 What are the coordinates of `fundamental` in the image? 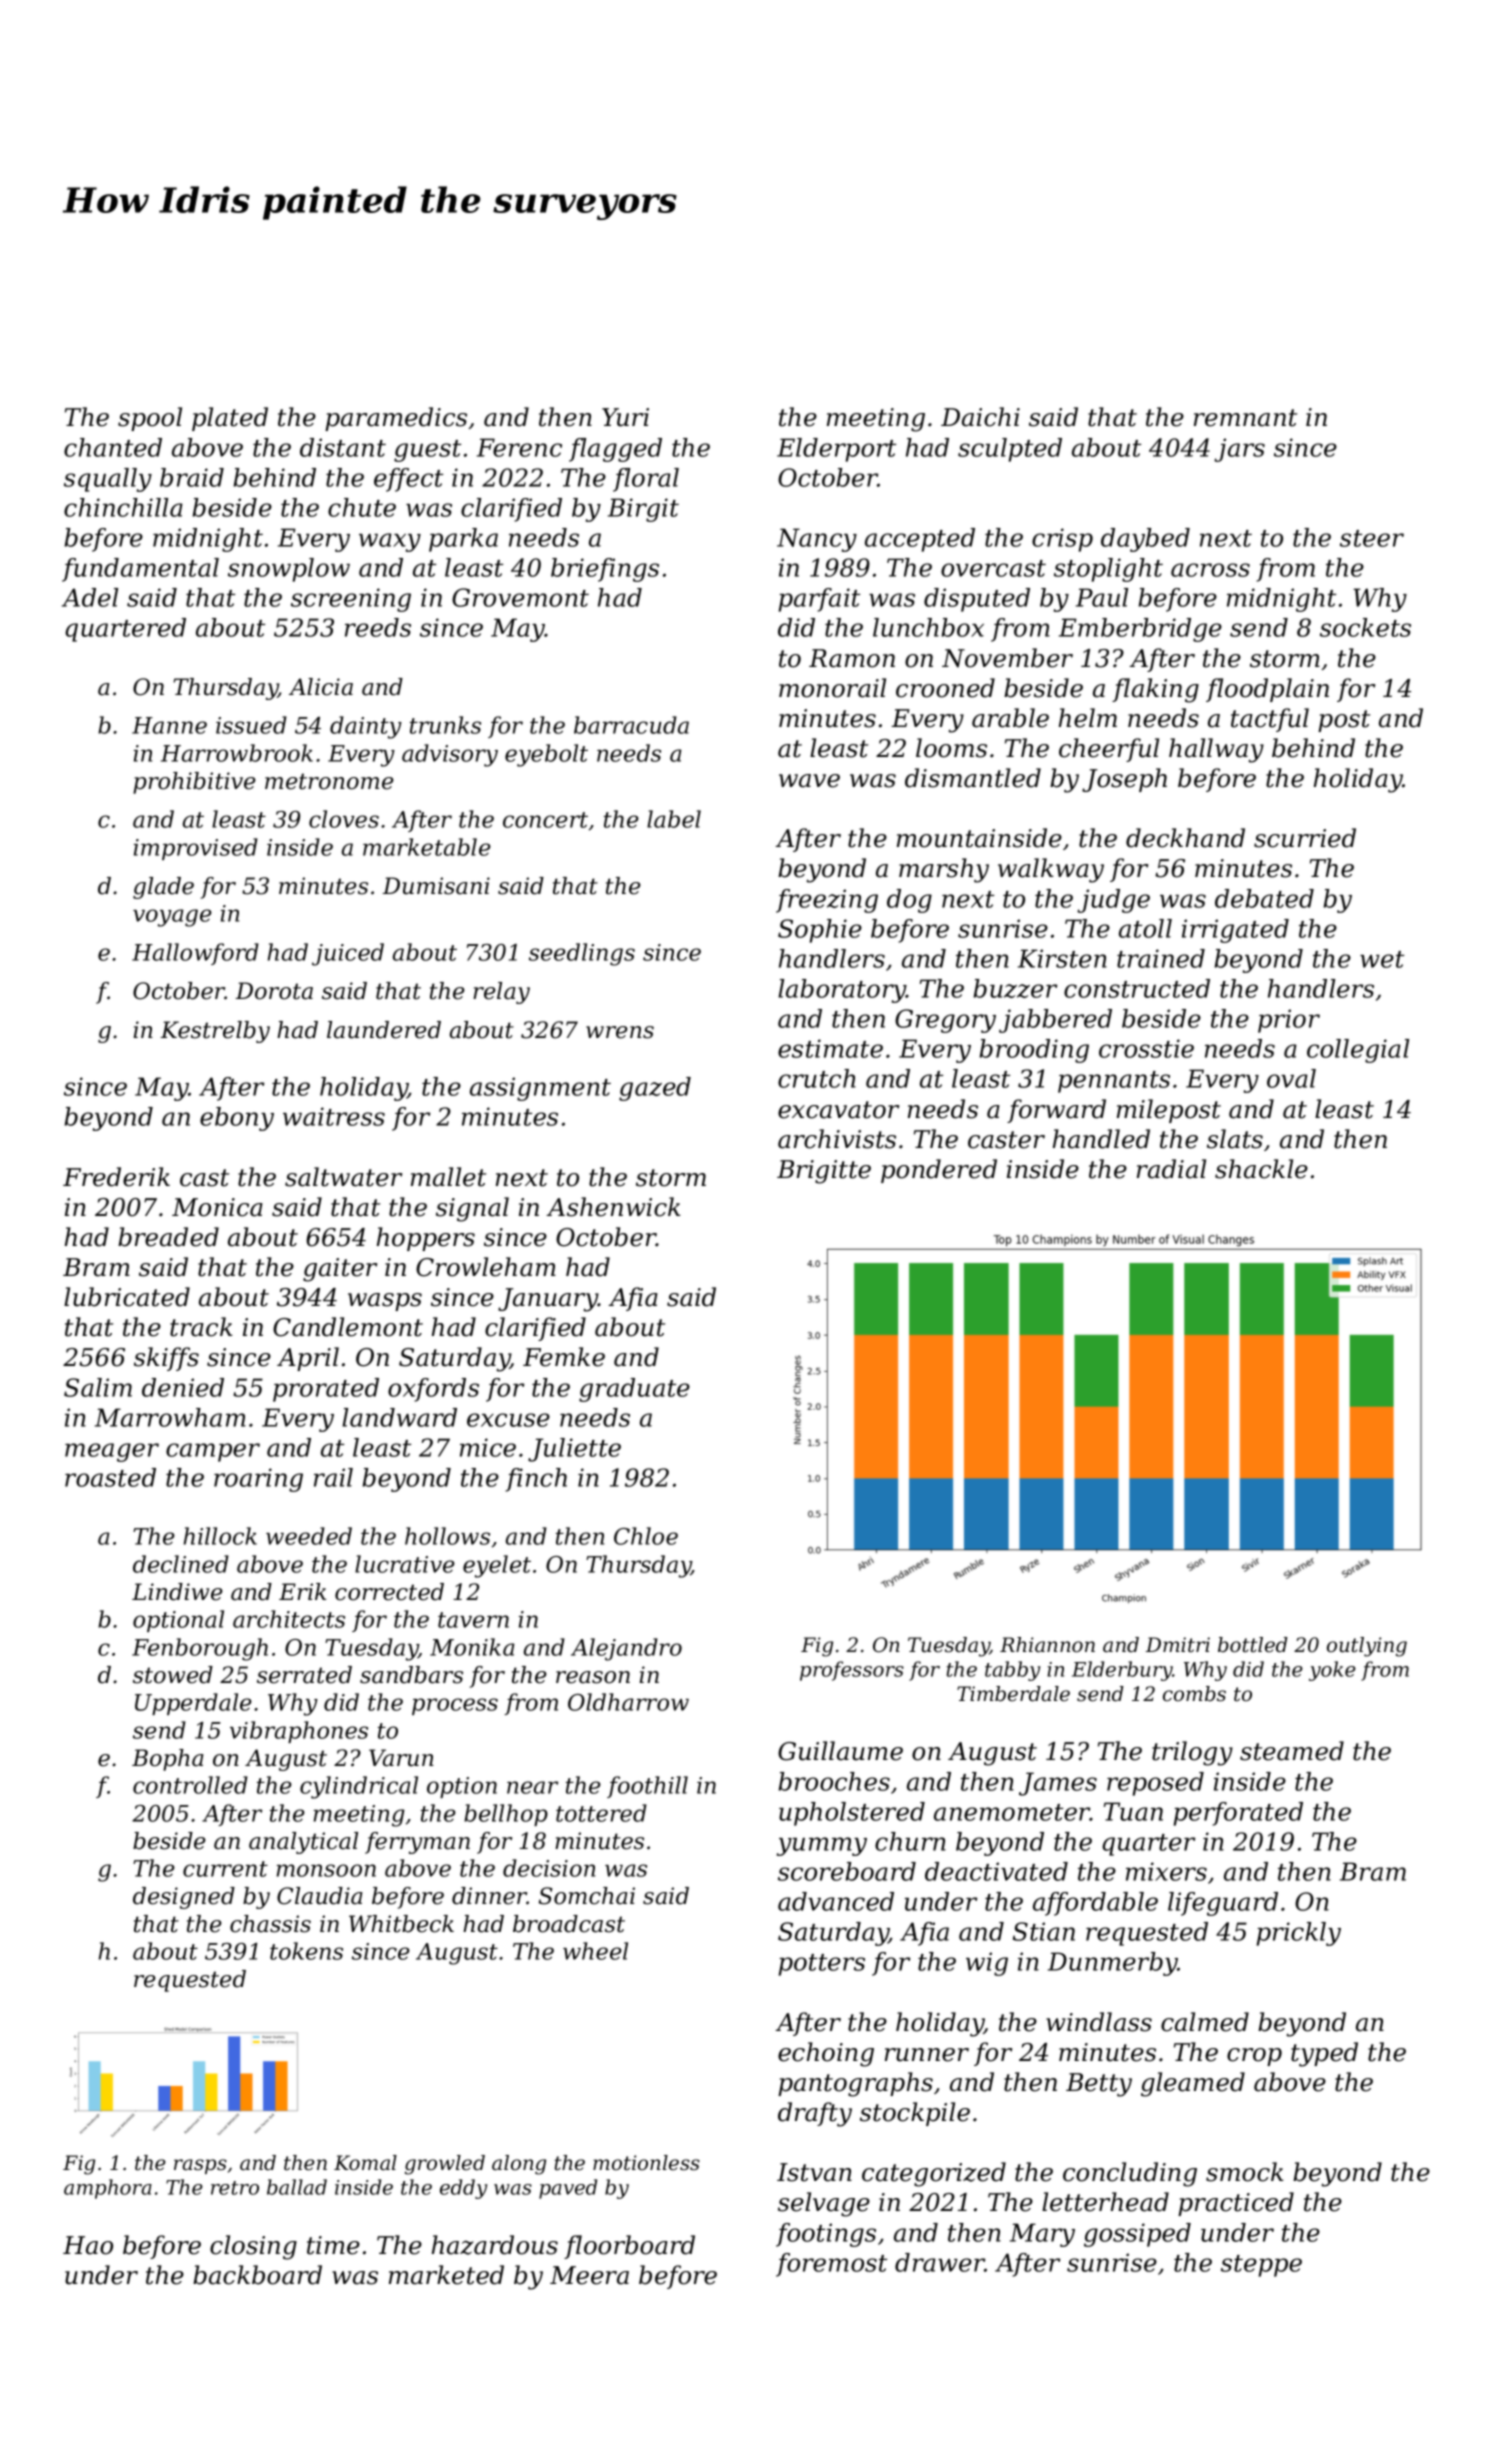 It's located at (140, 570).
